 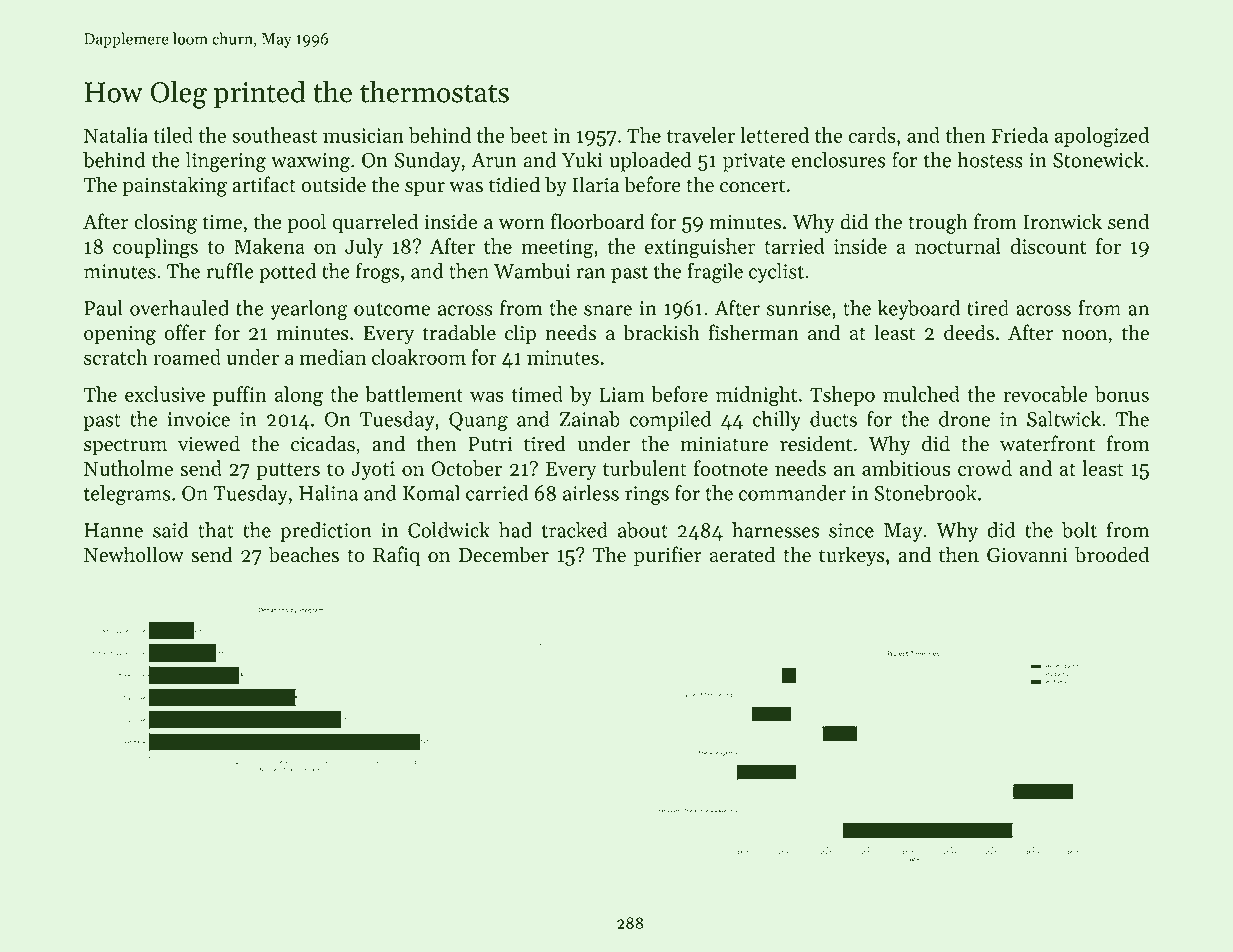 What do you see at coordinates (774, 135) in the document?
I see `lettered` at bounding box center [774, 135].
